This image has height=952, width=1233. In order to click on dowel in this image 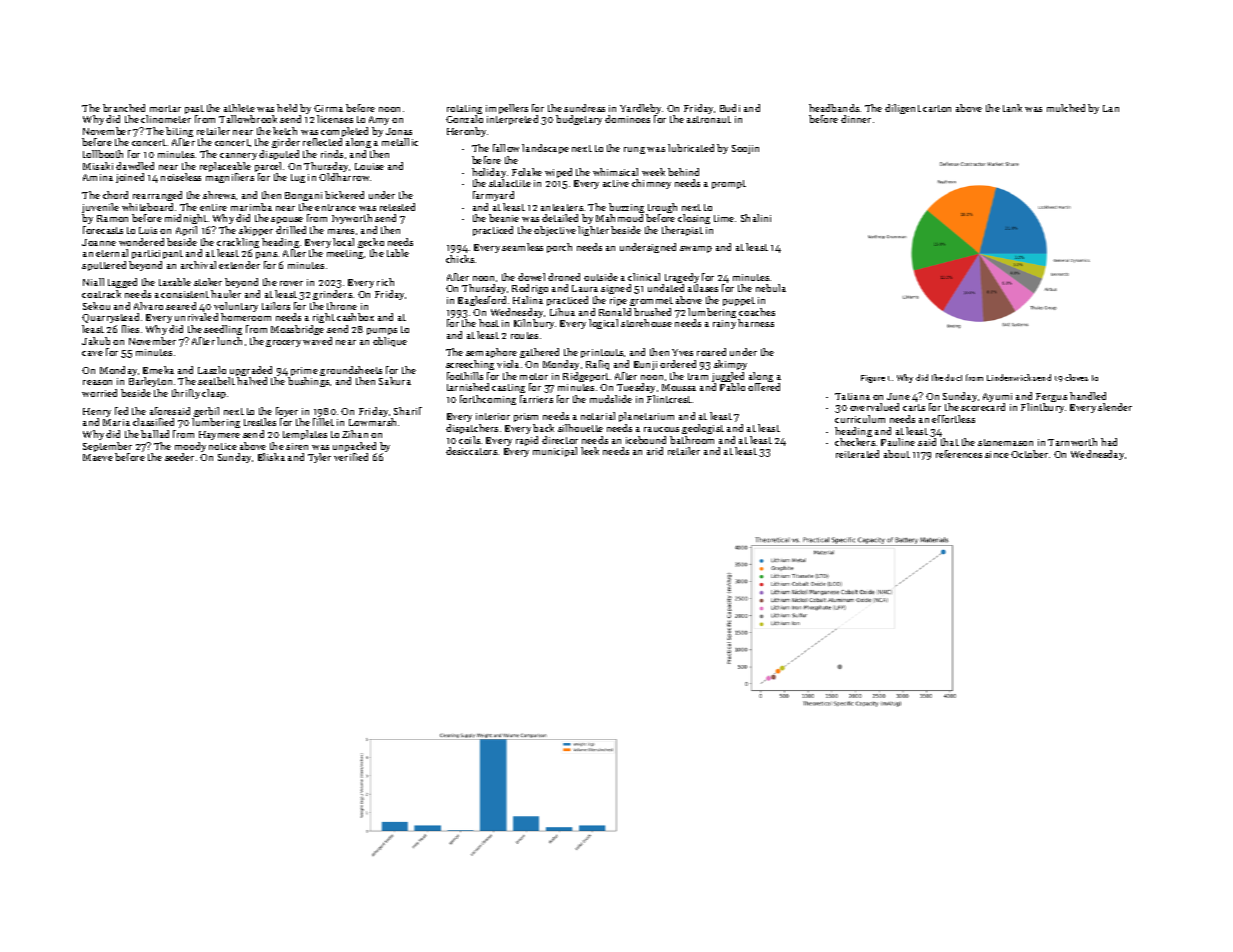, I will do `click(531, 277)`.
